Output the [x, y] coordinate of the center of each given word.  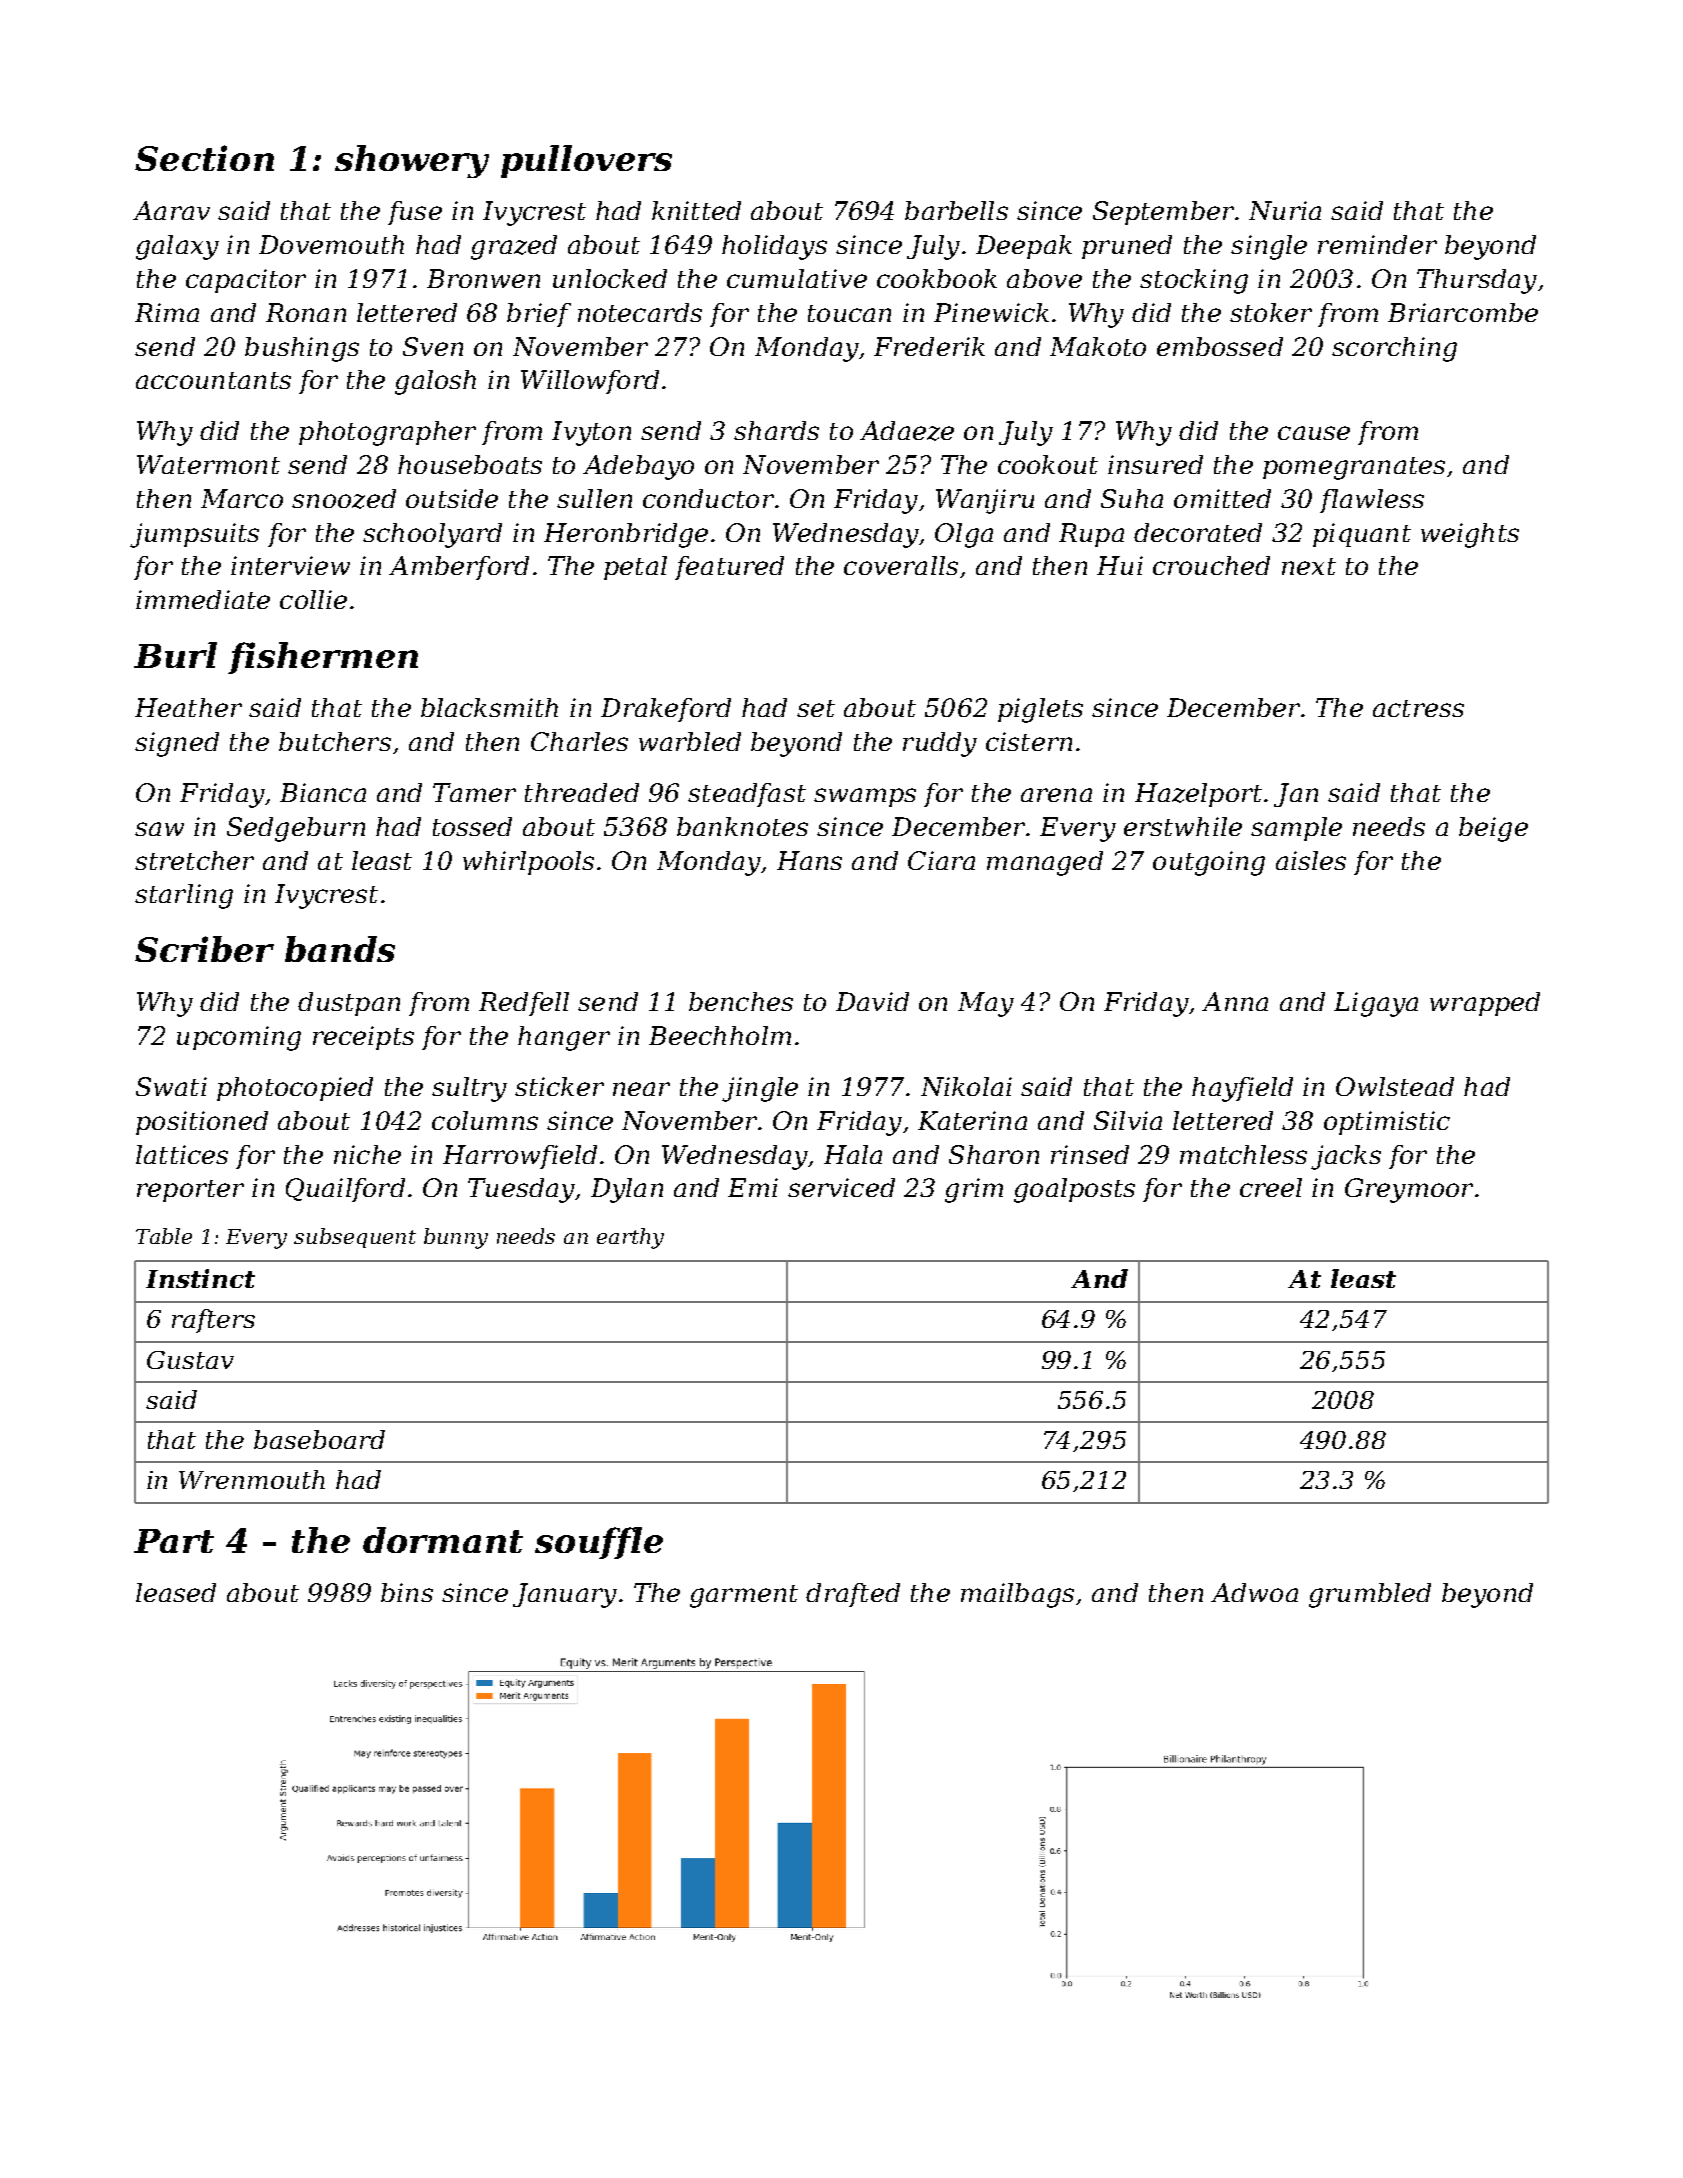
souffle [599, 1543]
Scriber [204, 949]
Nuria [1285, 210]
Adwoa [1254, 1592]
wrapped [1485, 1004]
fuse [415, 213]
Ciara [941, 860]
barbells [956, 210]
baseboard [319, 1439]
